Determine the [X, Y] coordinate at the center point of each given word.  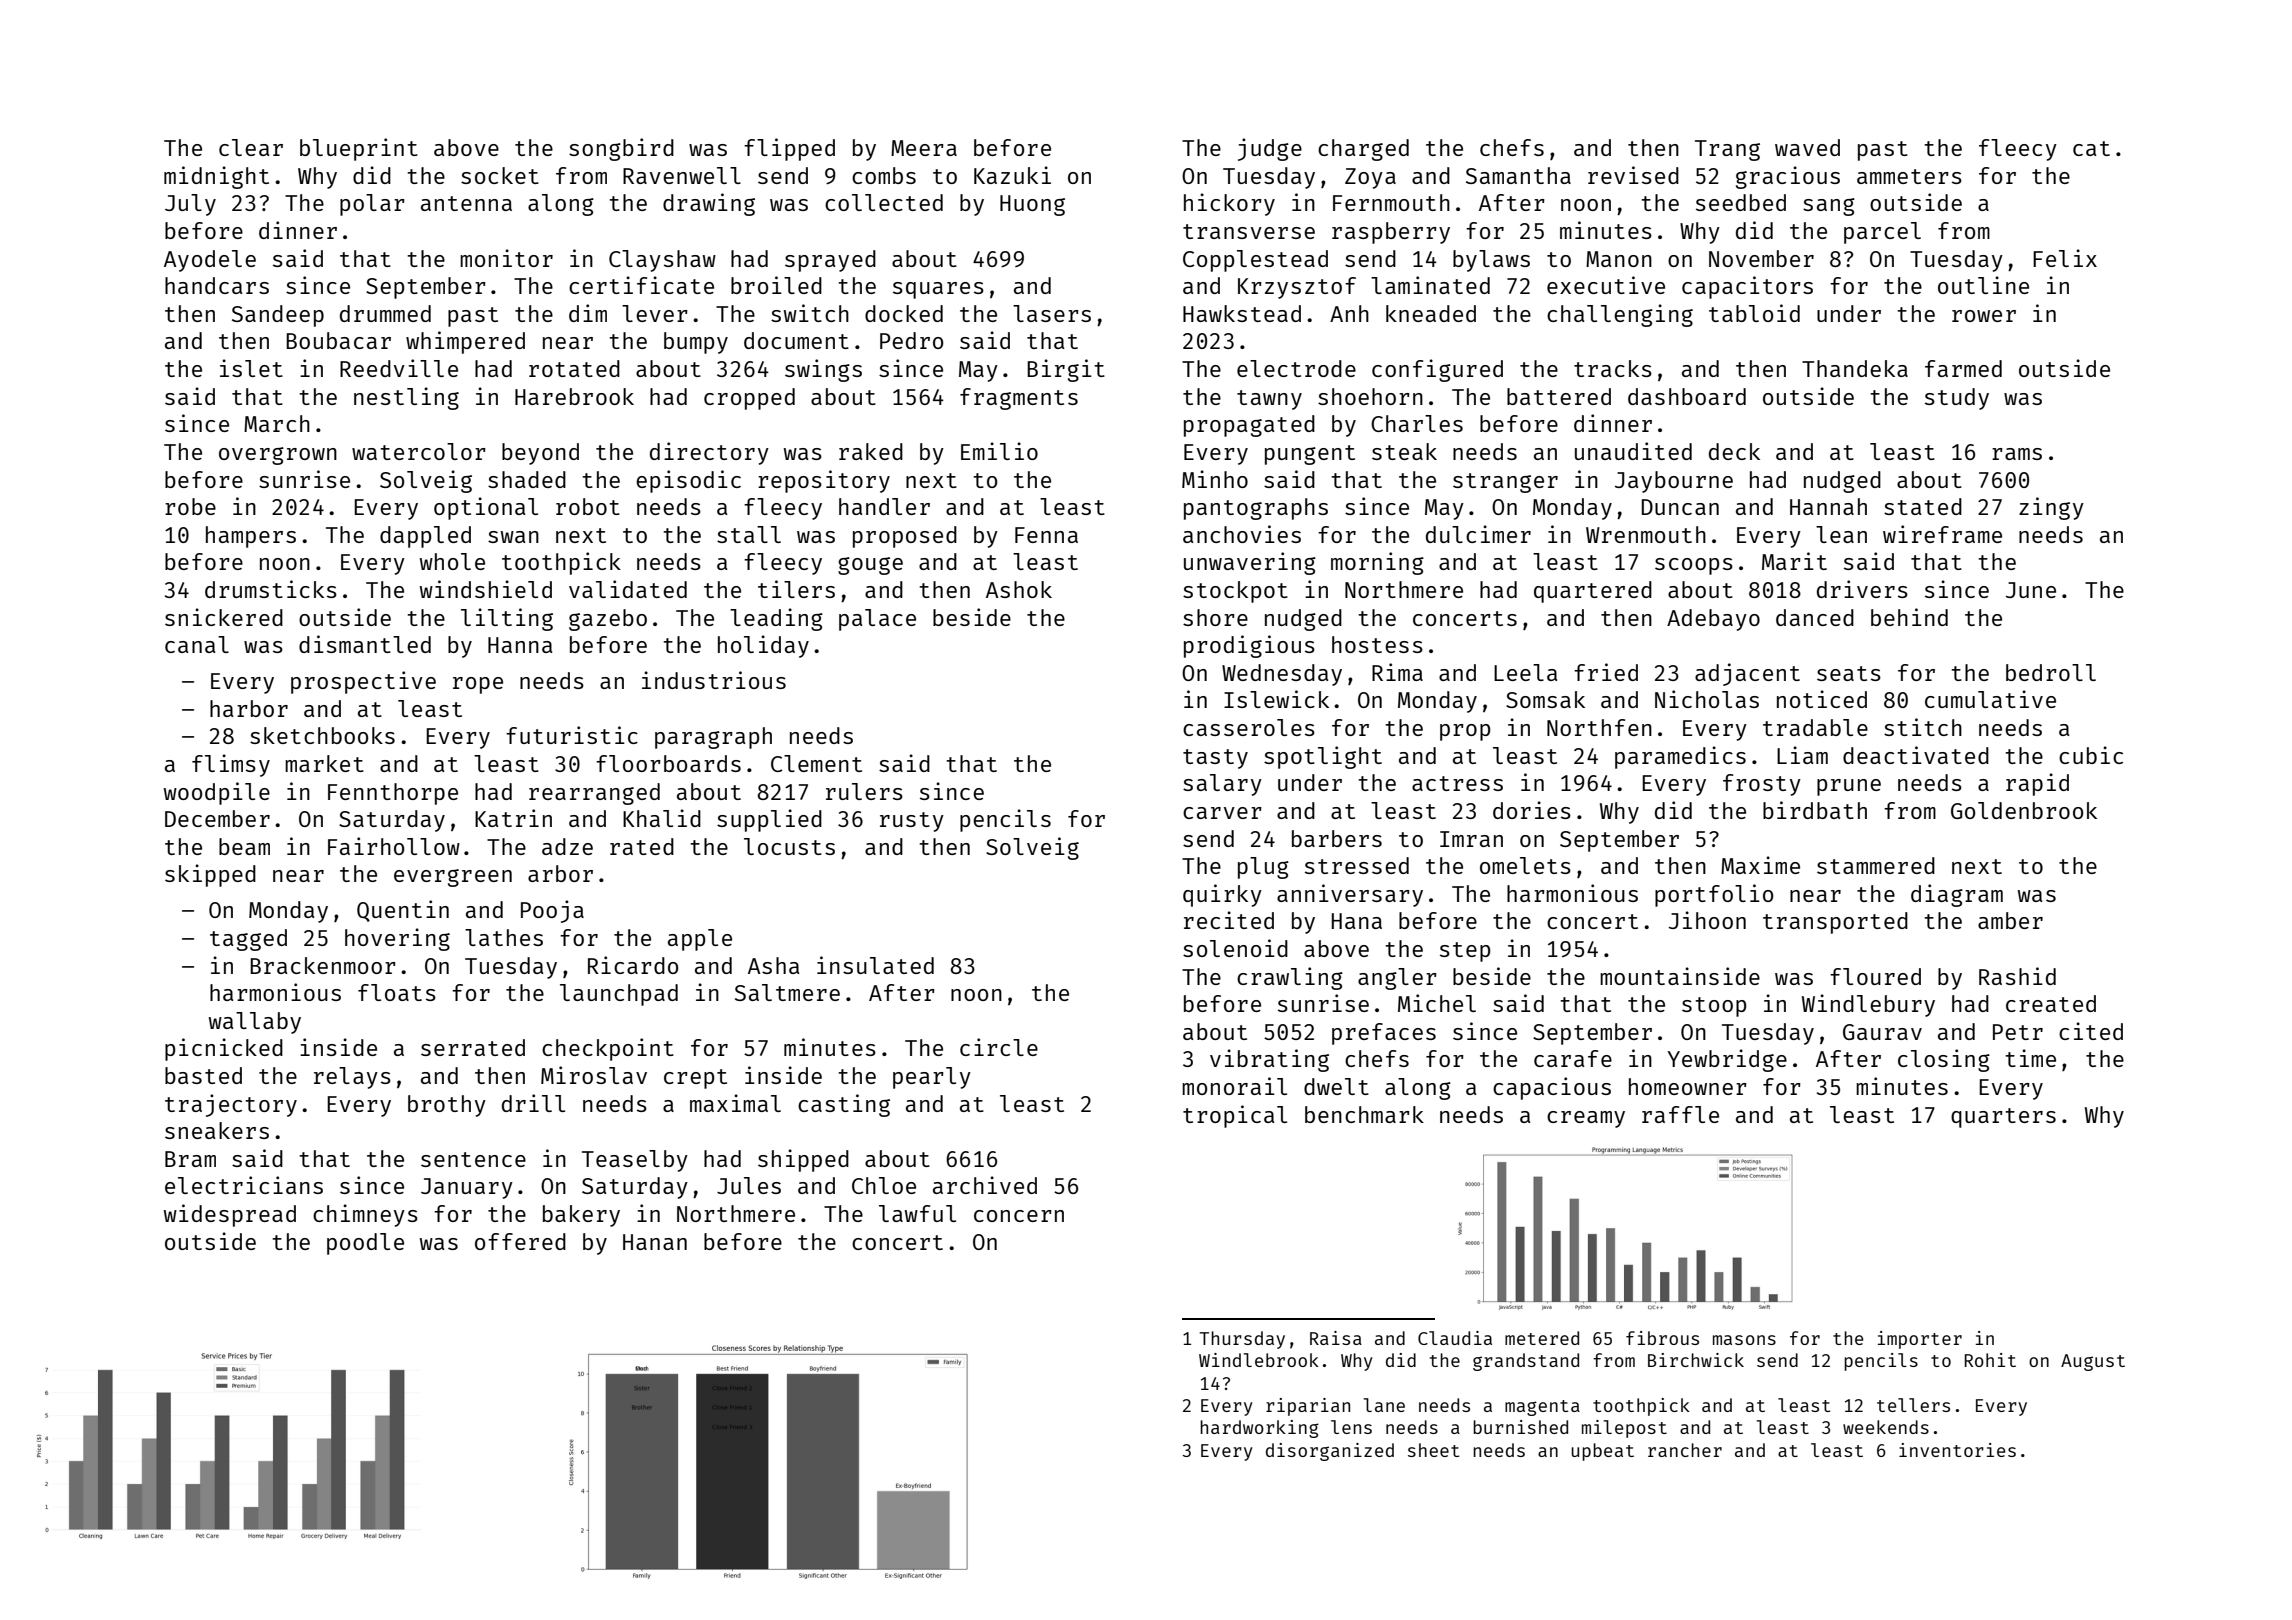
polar [372, 205]
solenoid [1235, 948]
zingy [2051, 508]
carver [1222, 813]
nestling [406, 398]
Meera [924, 148]
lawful [917, 1213]
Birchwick [1696, 1360]
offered [520, 1241]
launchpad [619, 995]
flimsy [231, 765]
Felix [2065, 258]
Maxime [1760, 865]
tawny [1269, 400]
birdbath [1815, 810]
